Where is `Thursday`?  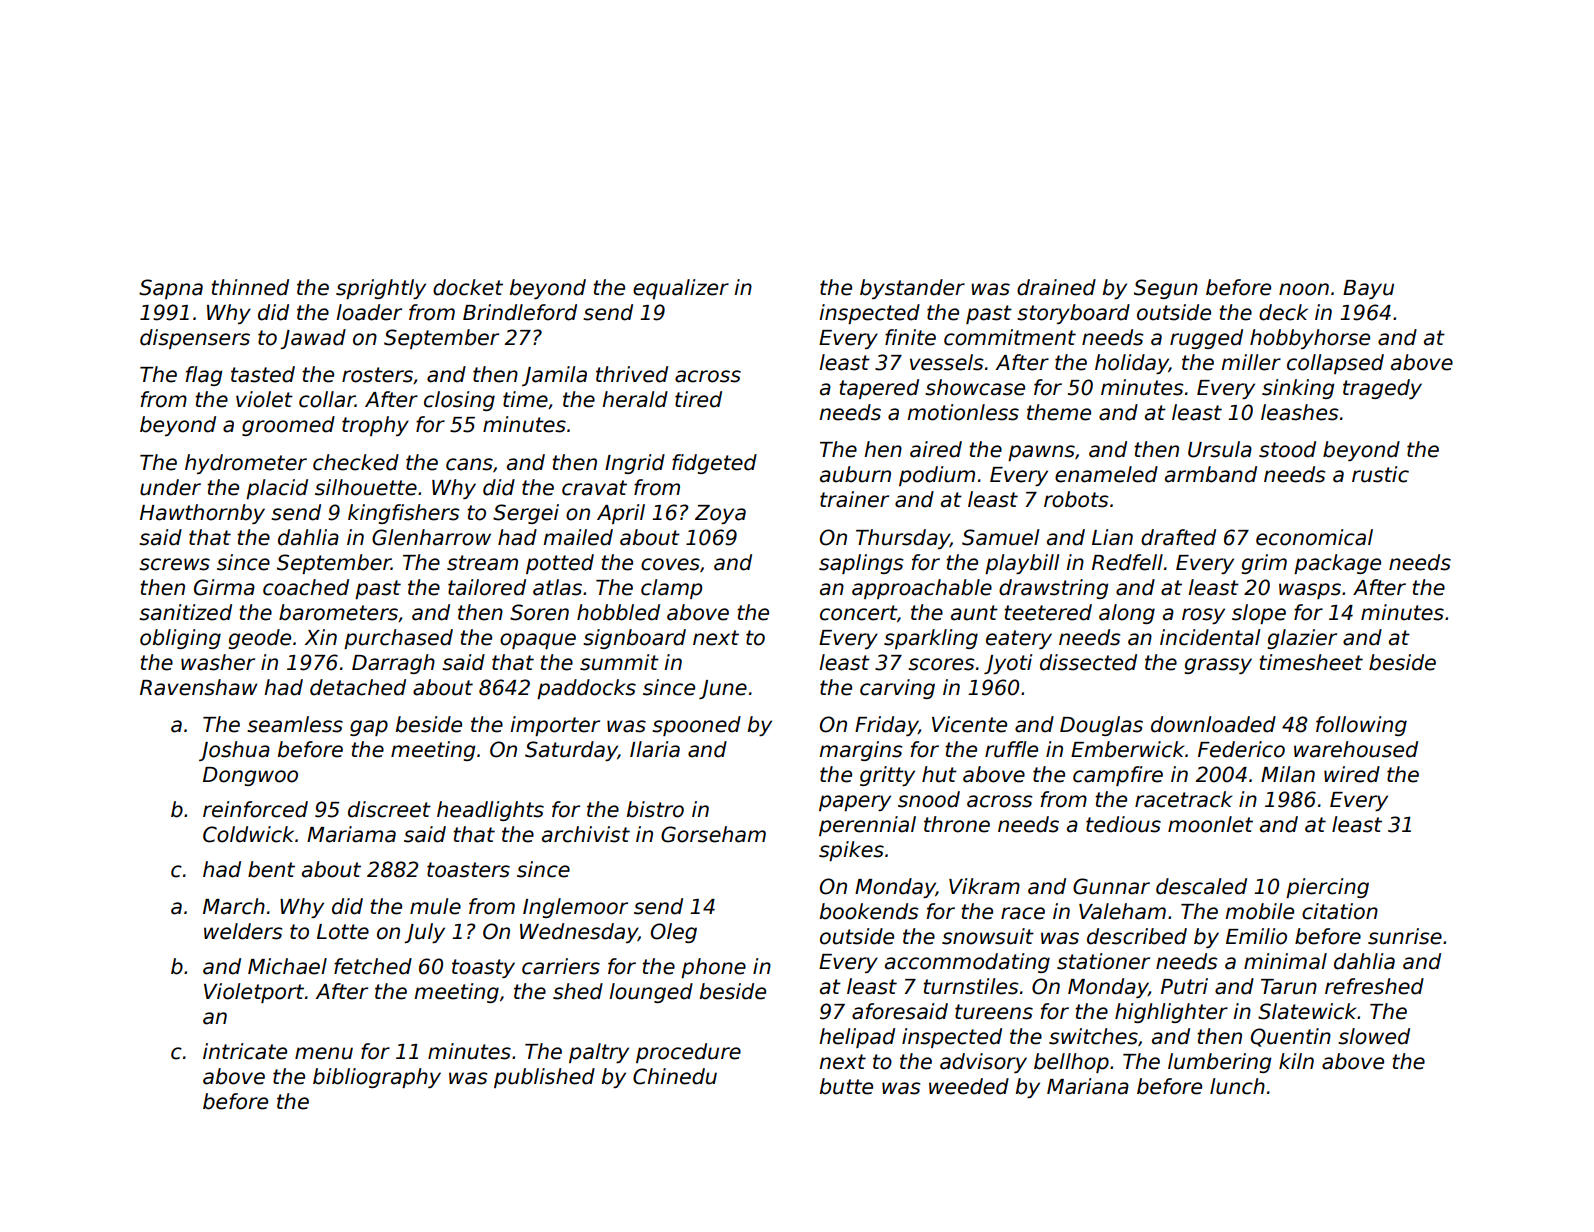
Thursday is located at coordinates (903, 539).
